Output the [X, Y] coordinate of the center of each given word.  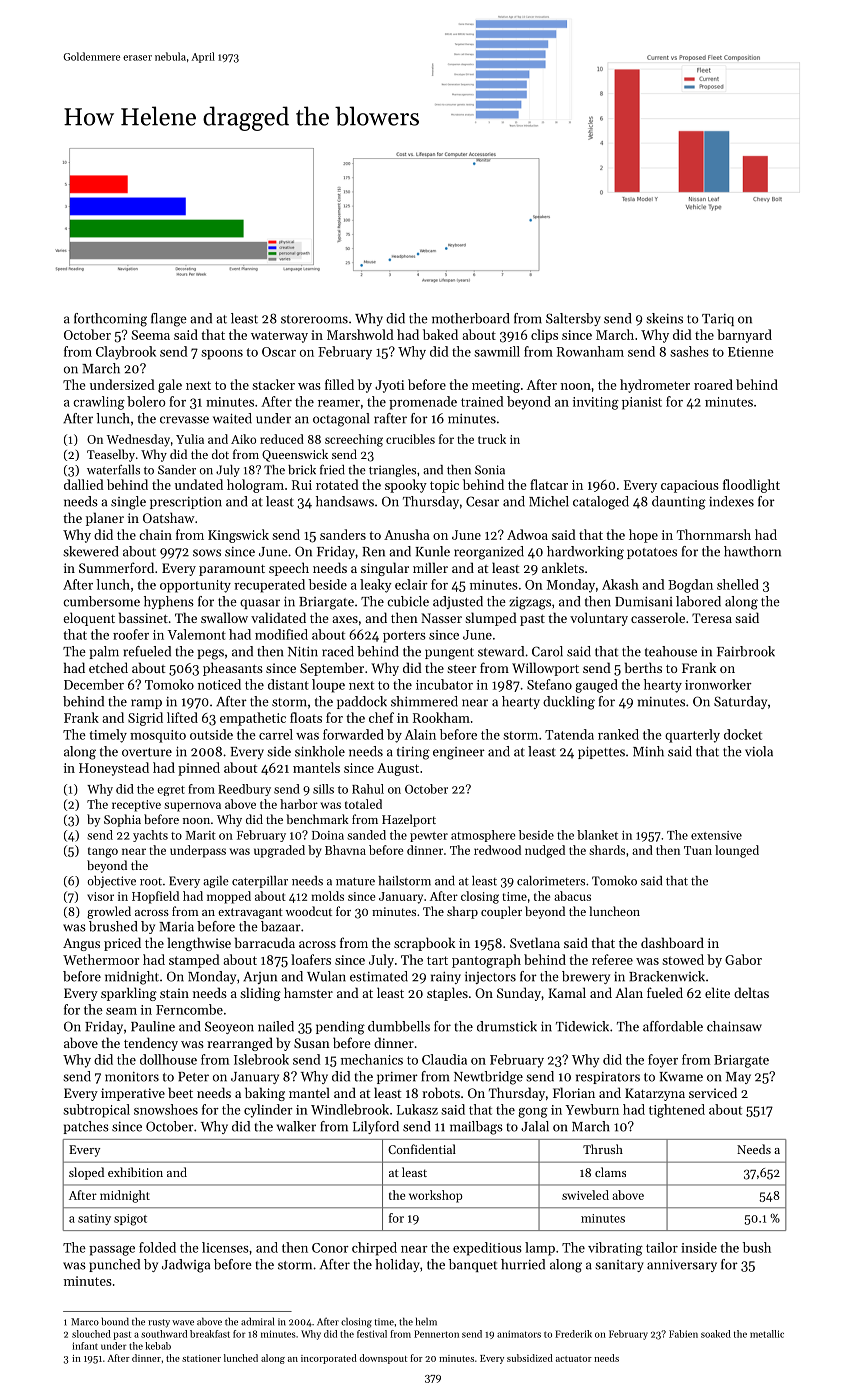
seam [121, 1011]
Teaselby [111, 455]
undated [199, 484]
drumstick [507, 1026]
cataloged [601, 503]
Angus [81, 944]
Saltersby [573, 319]
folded [157, 1247]
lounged [737, 851]
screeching [354, 440]
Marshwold [360, 334]
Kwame [681, 1077]
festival [372, 1334]
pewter [429, 837]
